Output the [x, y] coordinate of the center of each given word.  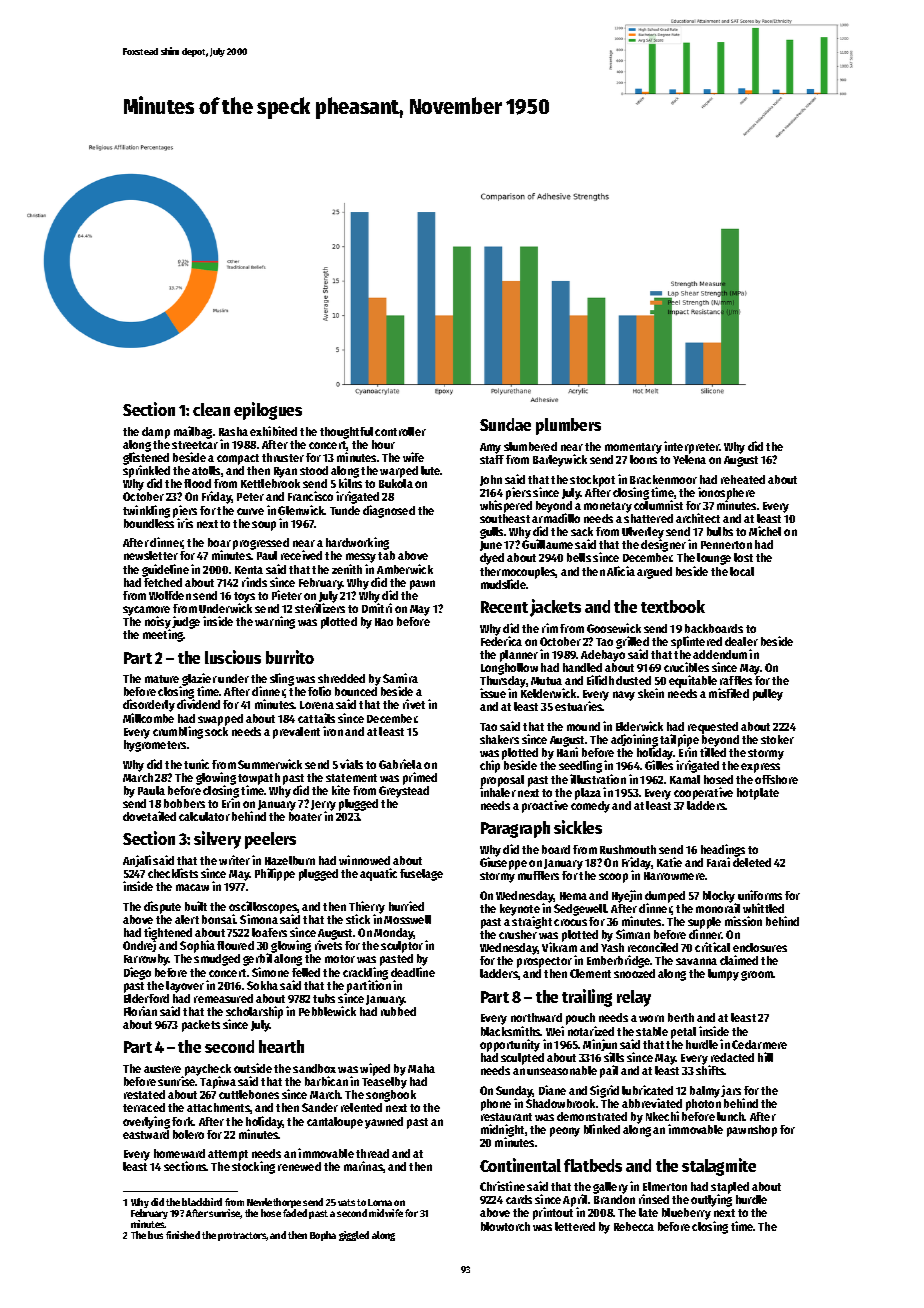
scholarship [254, 1012]
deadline [413, 972]
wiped [375, 1069]
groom [757, 976]
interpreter [692, 447]
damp [156, 433]
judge [186, 622]
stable [652, 1031]
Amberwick [405, 569]
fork [183, 1121]
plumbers [568, 426]
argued [654, 573]
